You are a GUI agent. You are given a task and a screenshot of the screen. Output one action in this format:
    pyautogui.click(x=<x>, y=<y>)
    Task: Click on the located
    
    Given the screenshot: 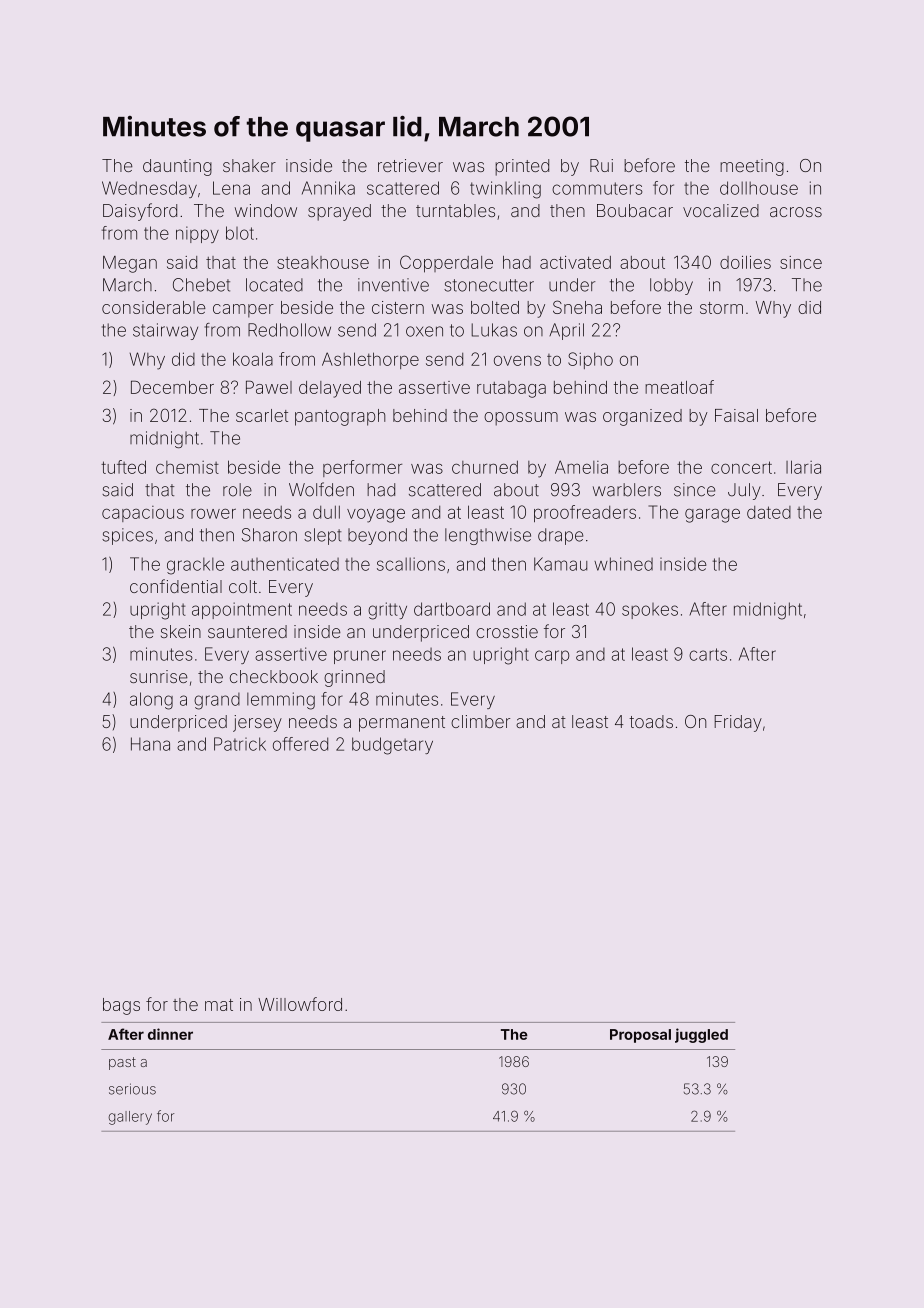 What is the action you would take?
    pyautogui.click(x=274, y=285)
